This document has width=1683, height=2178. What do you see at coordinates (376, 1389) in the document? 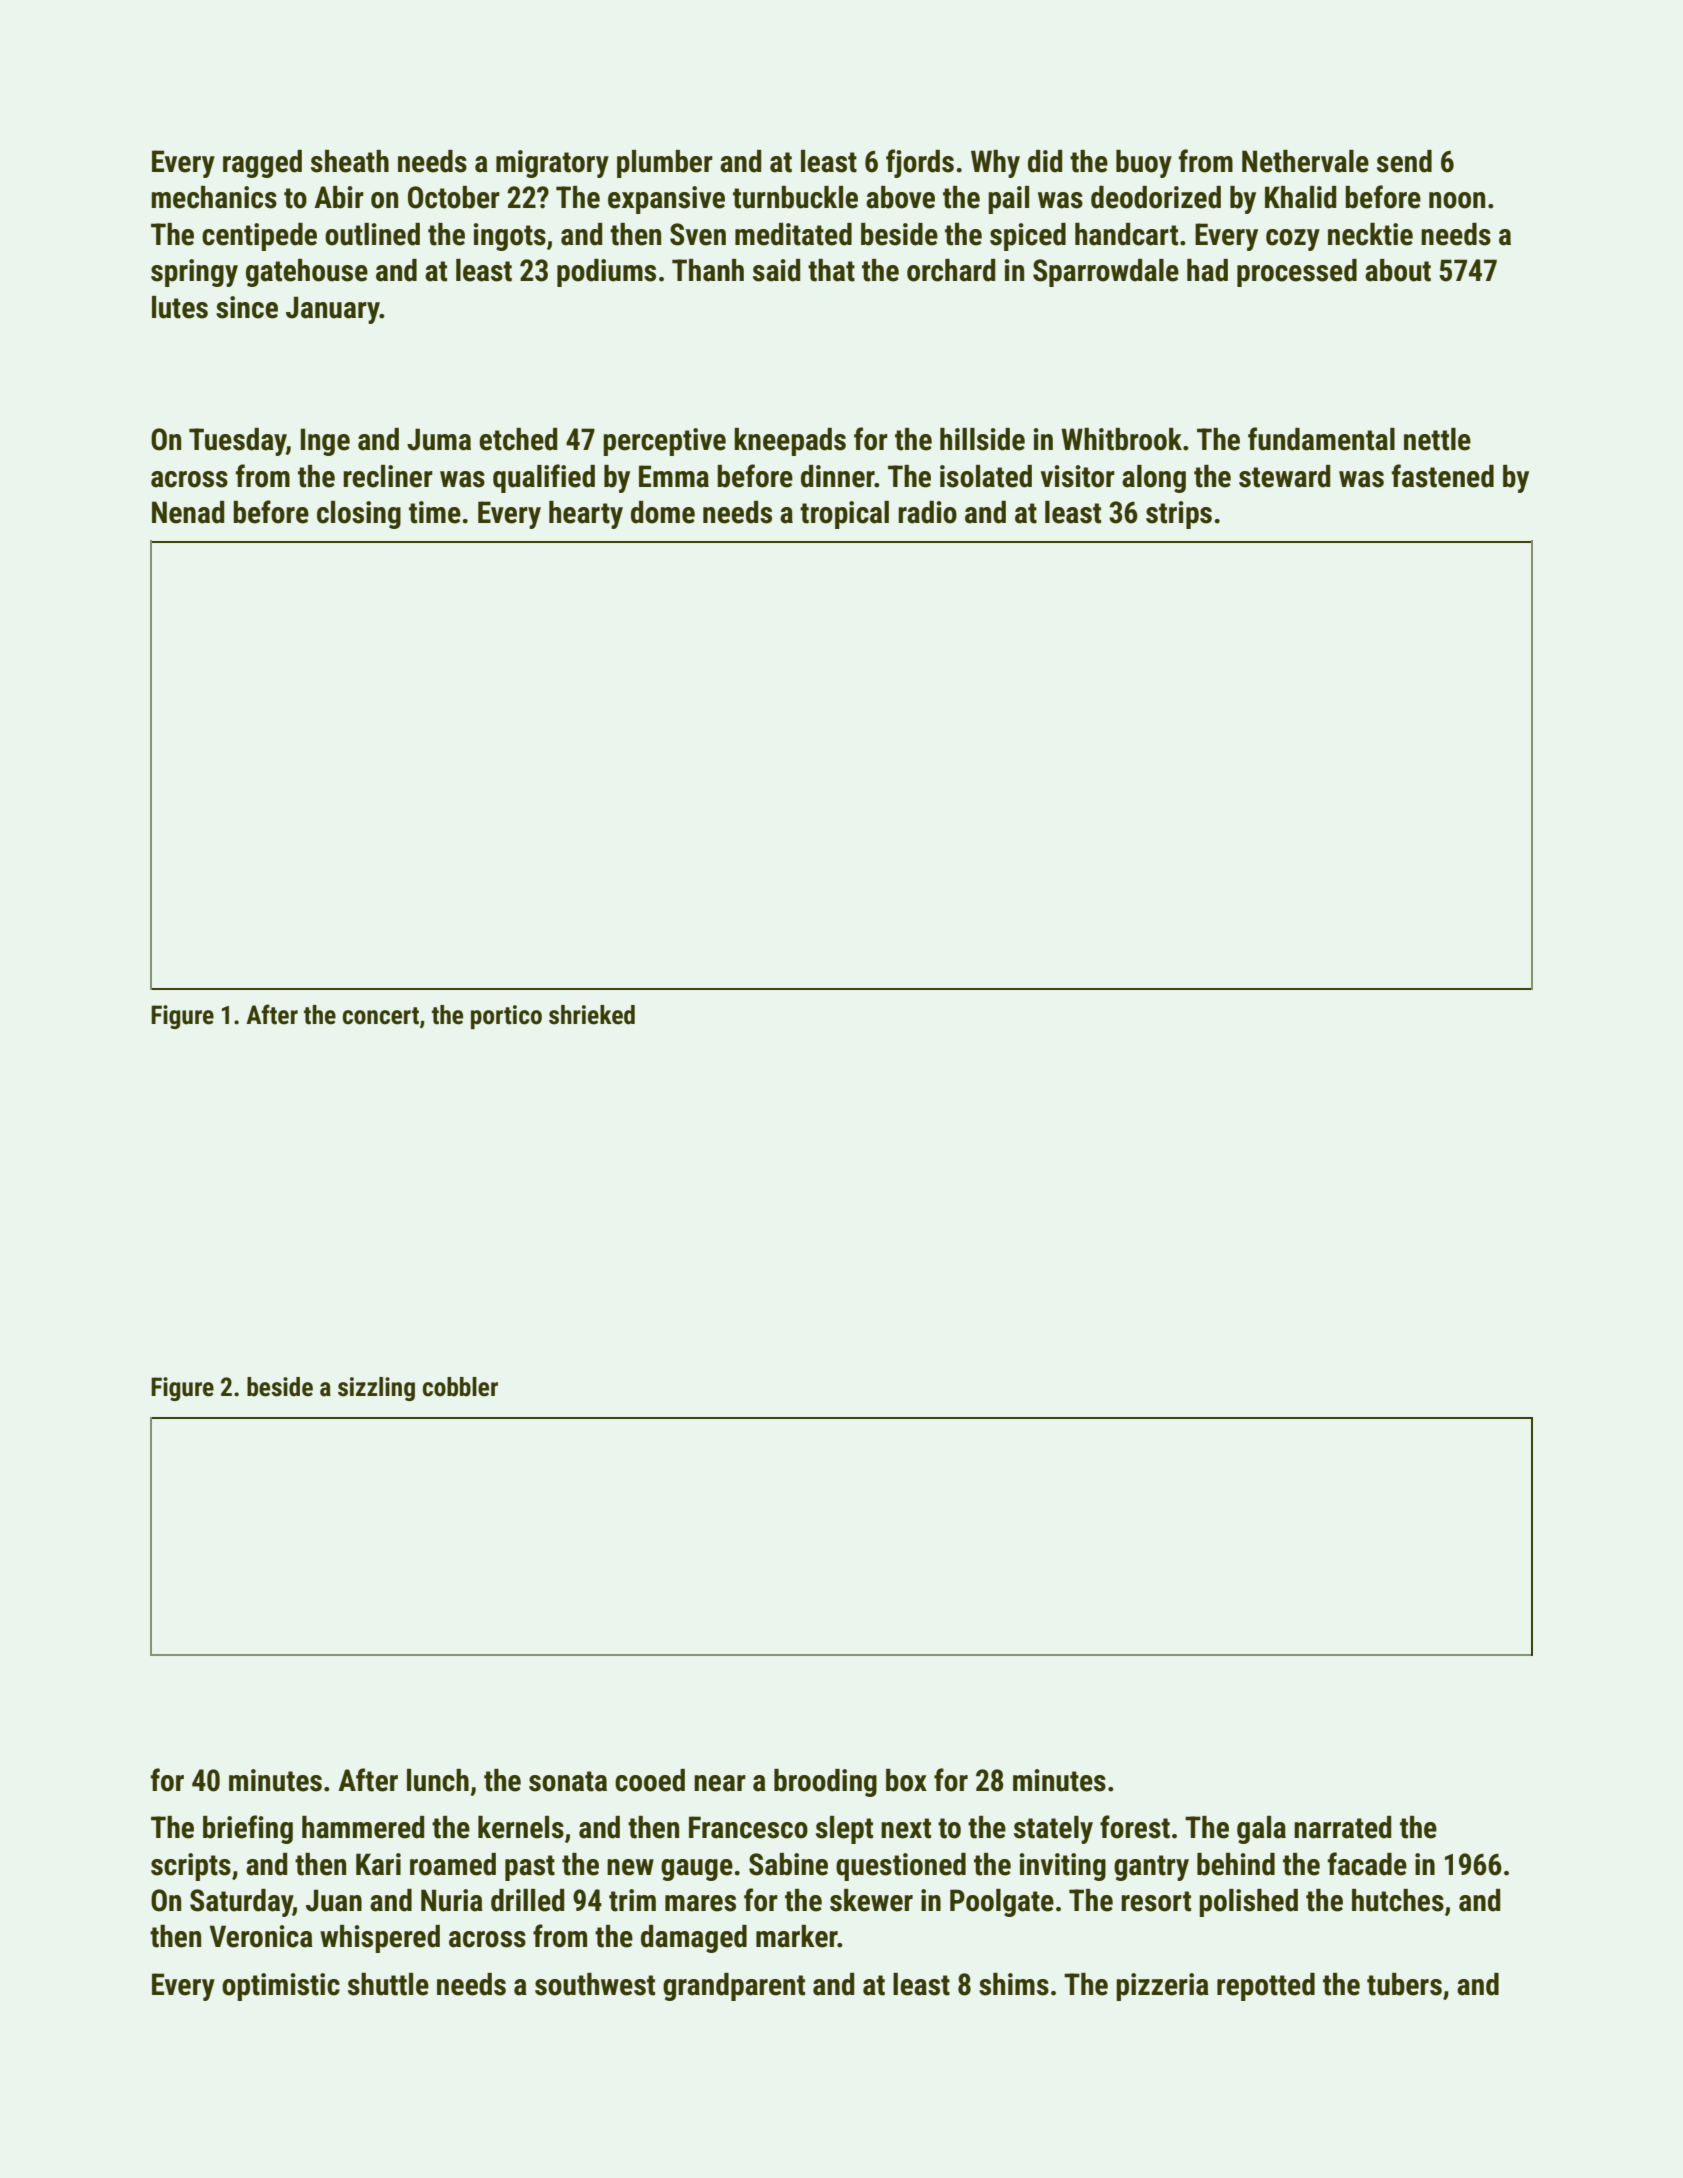
I see `sizzling` at bounding box center [376, 1389].
